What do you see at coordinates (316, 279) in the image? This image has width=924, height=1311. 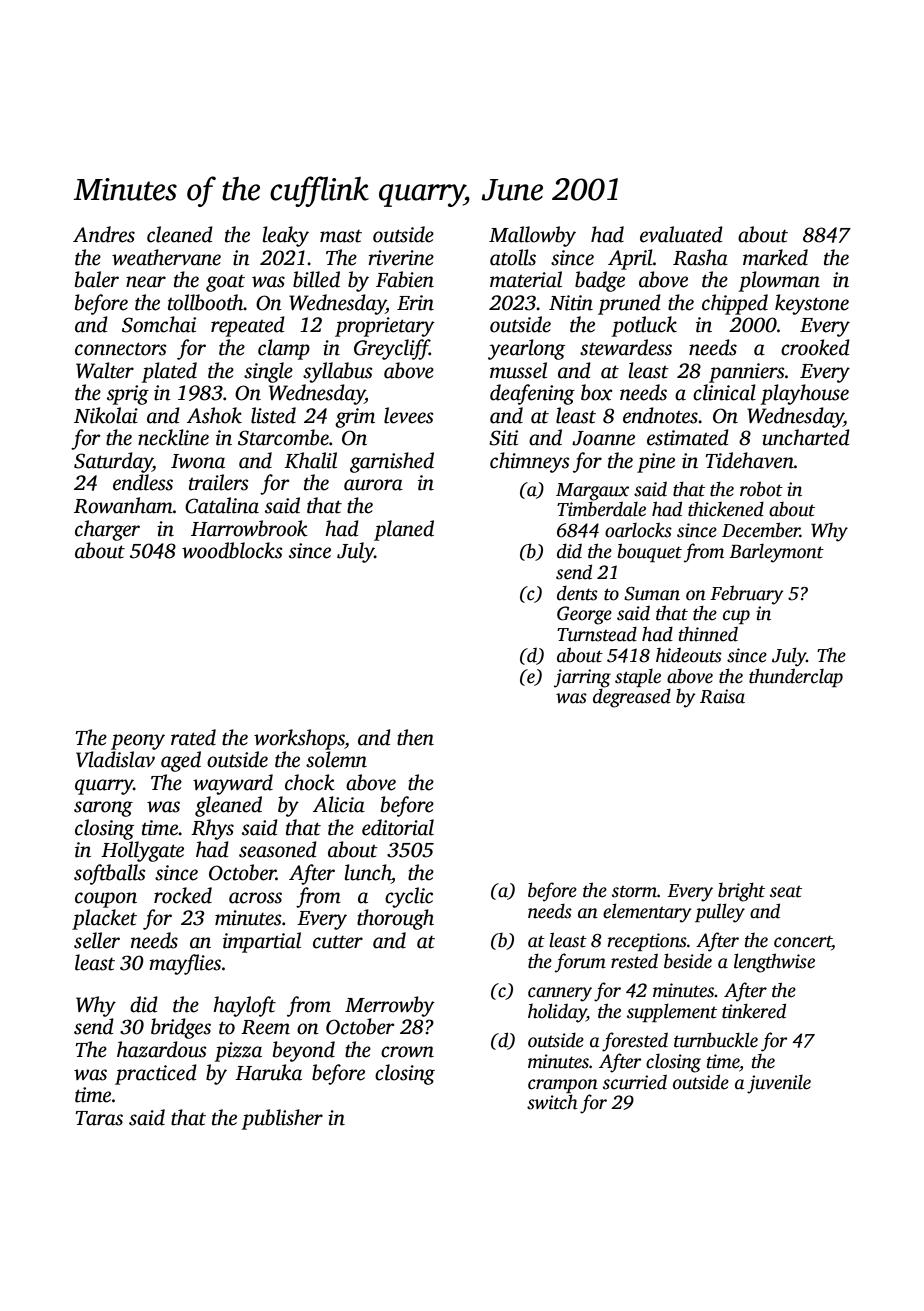 I see `billed` at bounding box center [316, 279].
